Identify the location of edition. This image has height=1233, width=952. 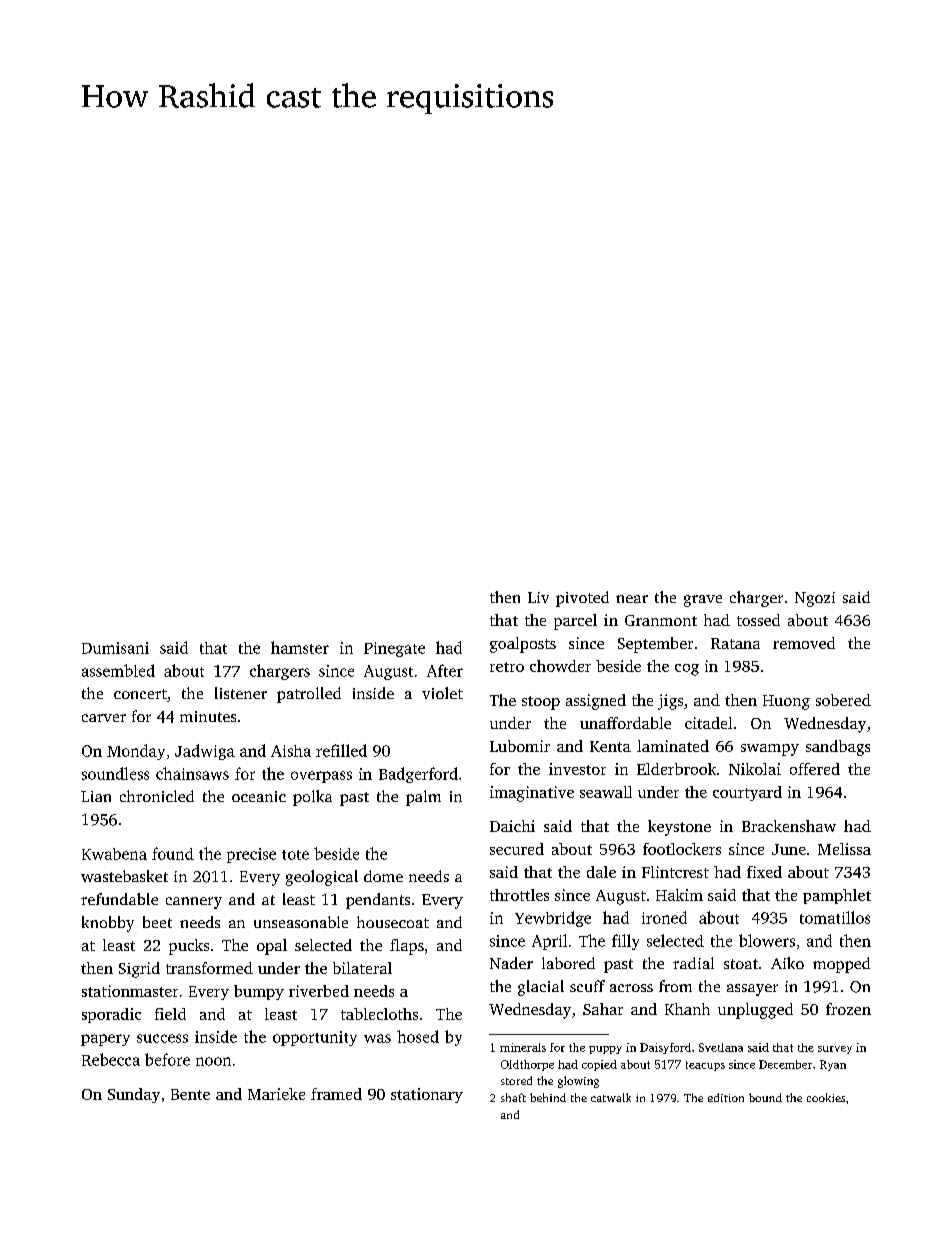
(726, 1097).
